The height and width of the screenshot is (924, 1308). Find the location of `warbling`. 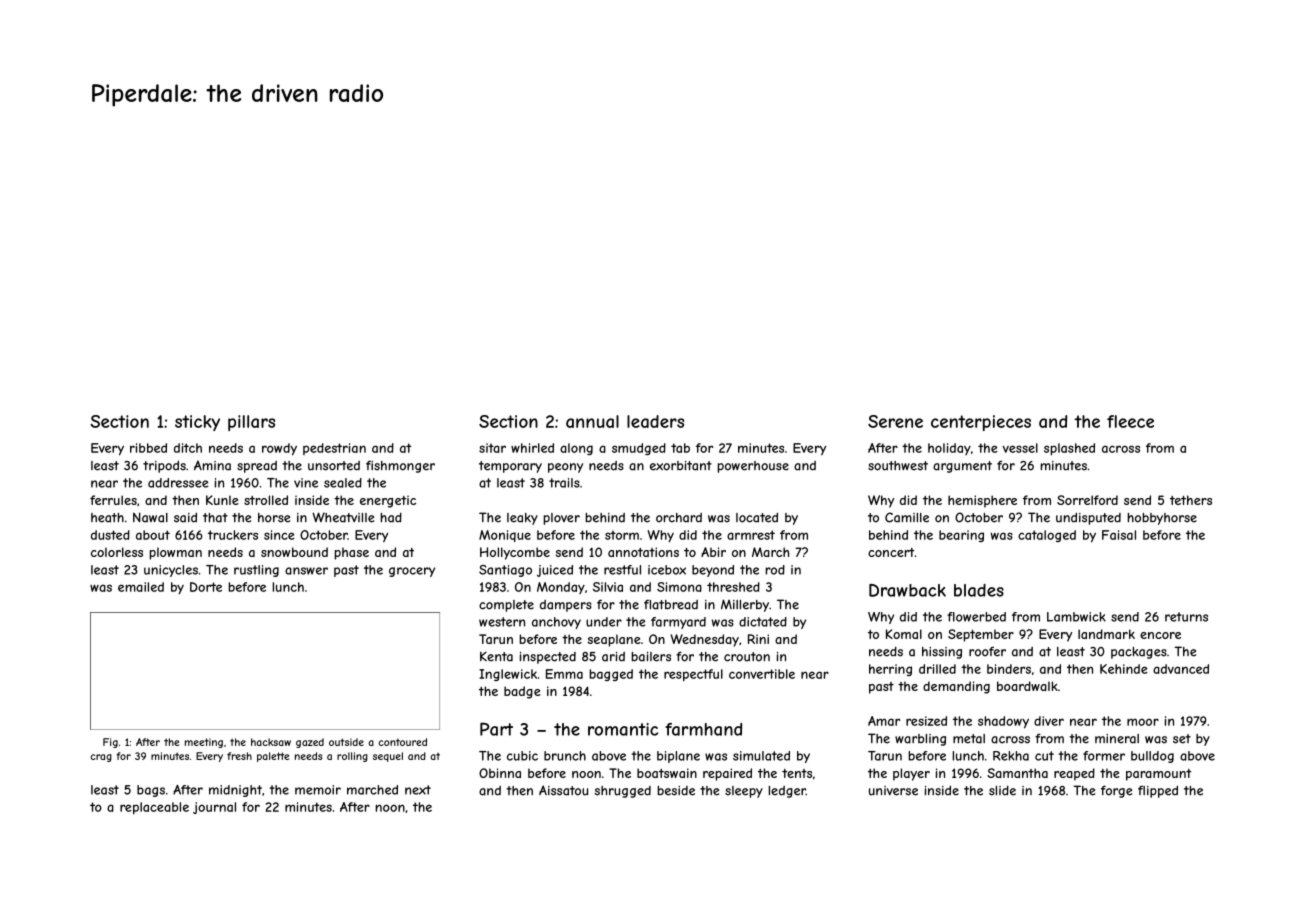

warbling is located at coordinates (920, 740).
